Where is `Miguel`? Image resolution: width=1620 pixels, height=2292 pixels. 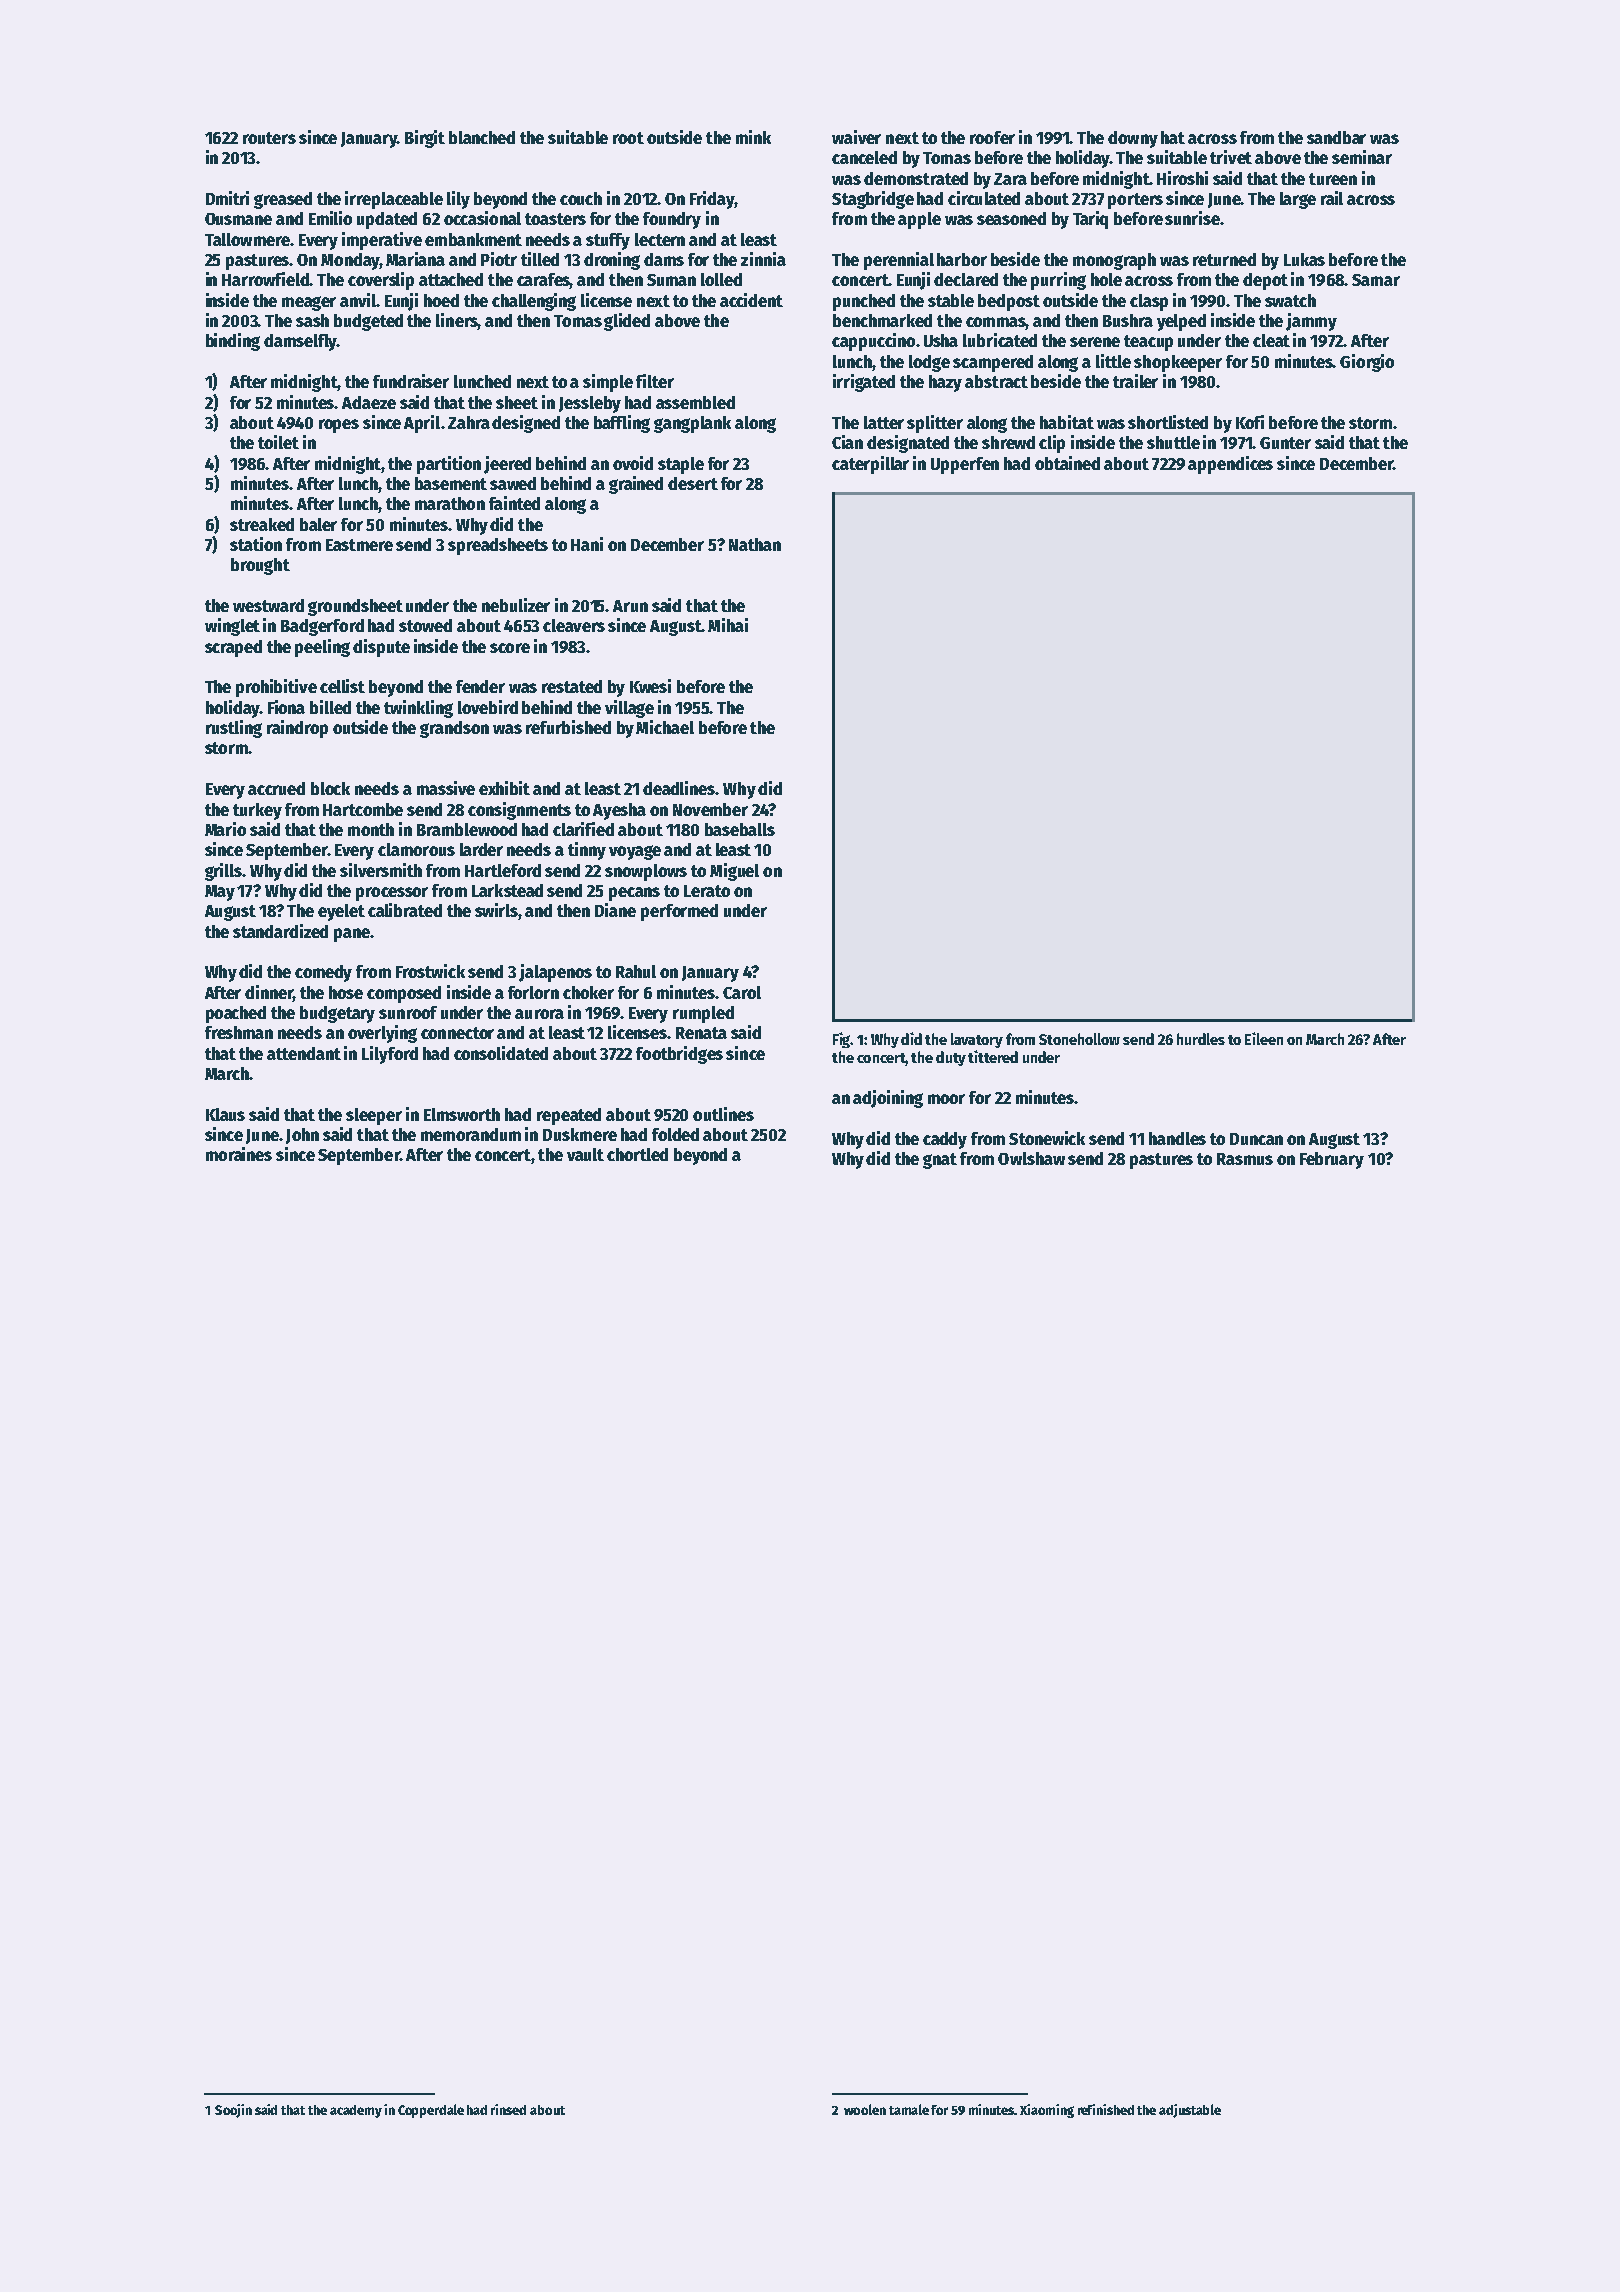 Miguel is located at coordinates (734, 872).
